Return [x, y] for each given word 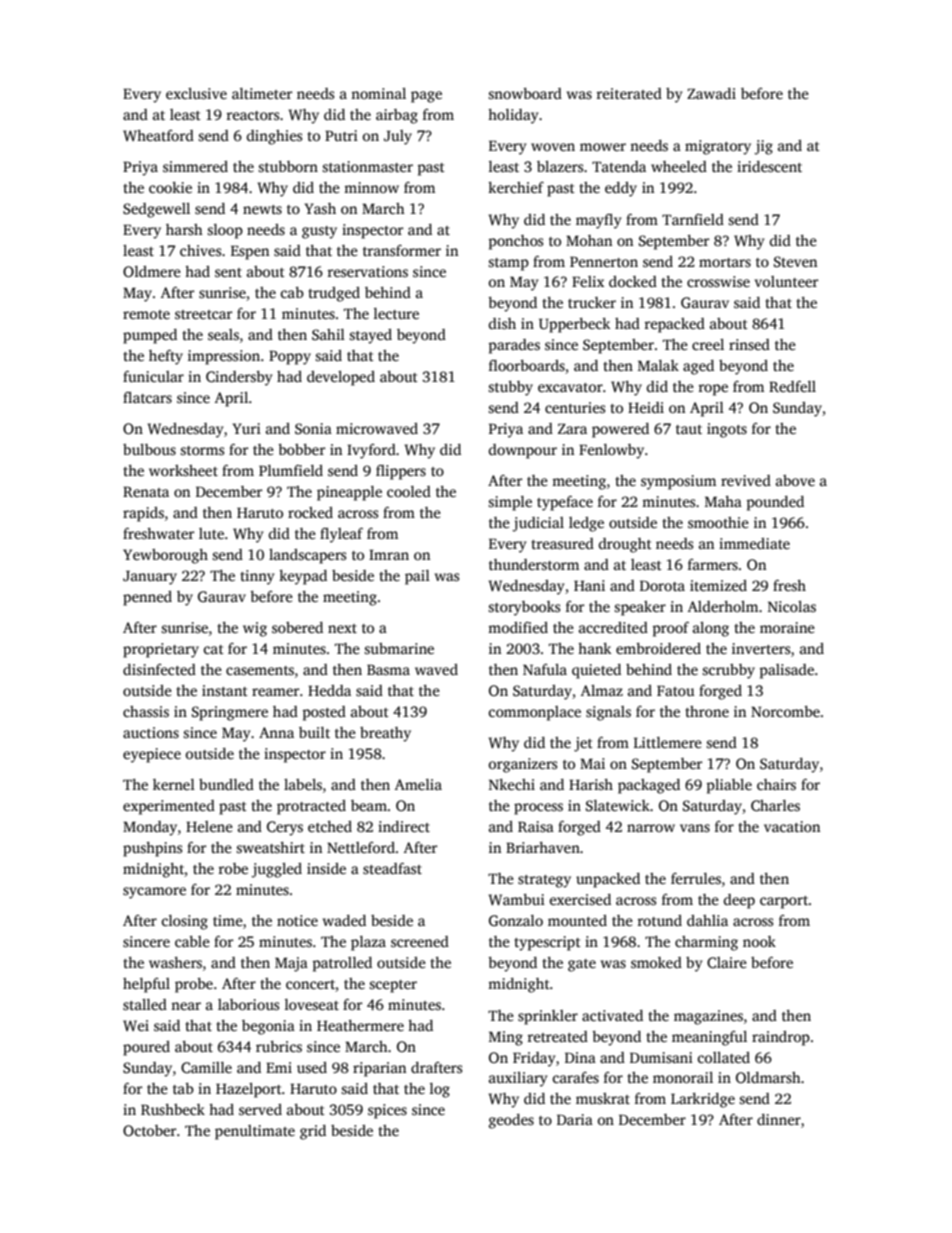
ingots [727, 430]
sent [228, 272]
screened [420, 941]
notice [297, 920]
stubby [510, 388]
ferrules [696, 878]
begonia [268, 1027]
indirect [404, 826]
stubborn [288, 166]
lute [211, 533]
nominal [378, 93]
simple [510, 503]
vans [695, 828]
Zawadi [711, 93]
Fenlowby [611, 451]
